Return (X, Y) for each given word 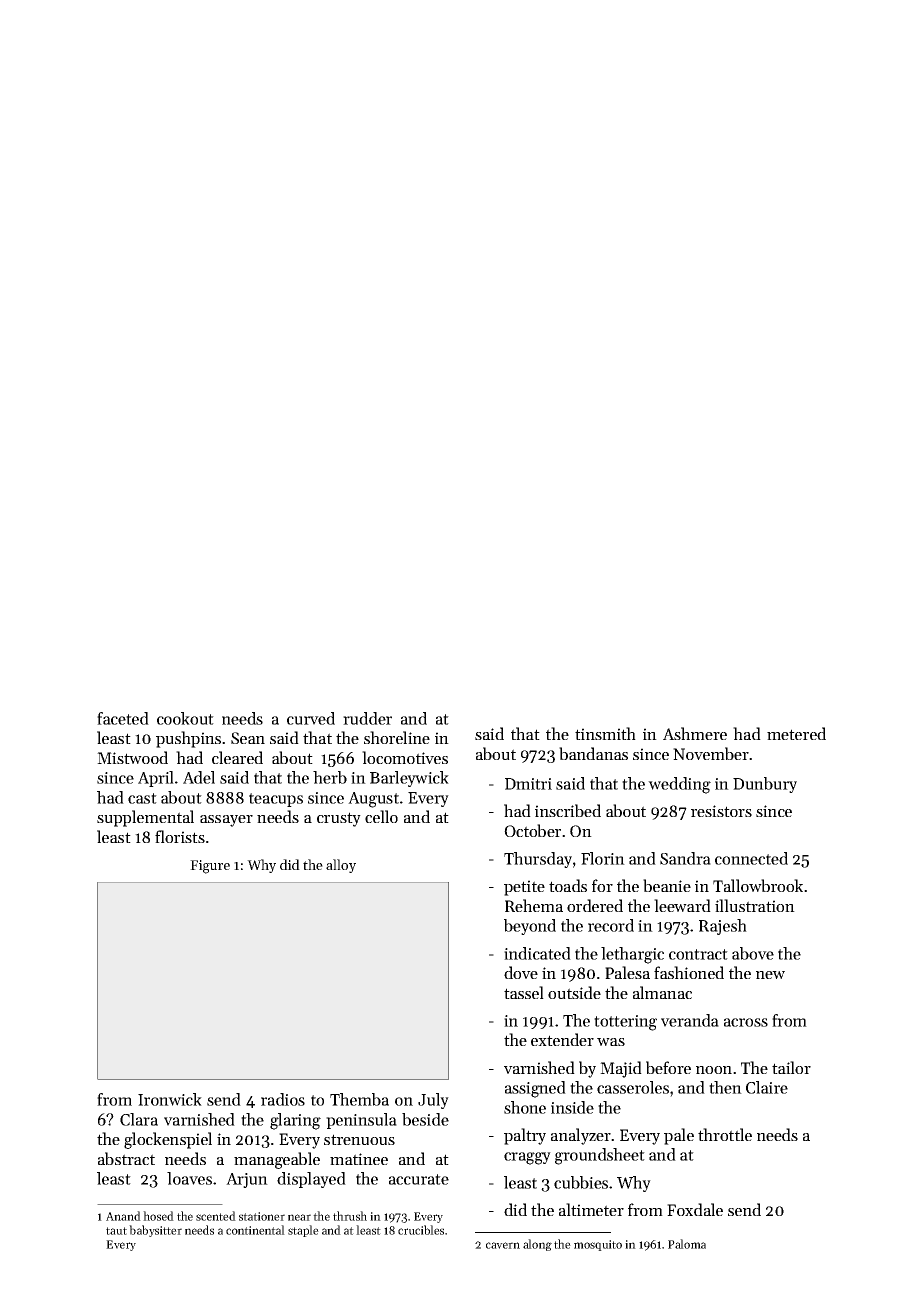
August (373, 800)
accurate (419, 1179)
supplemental (145, 818)
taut (116, 1231)
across (746, 1022)
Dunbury (765, 785)
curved (311, 718)
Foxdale (695, 1209)
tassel (524, 992)
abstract (126, 1158)
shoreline (397, 737)
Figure (210, 867)
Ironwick (170, 1099)
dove (521, 972)
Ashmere (695, 733)
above (753, 953)
